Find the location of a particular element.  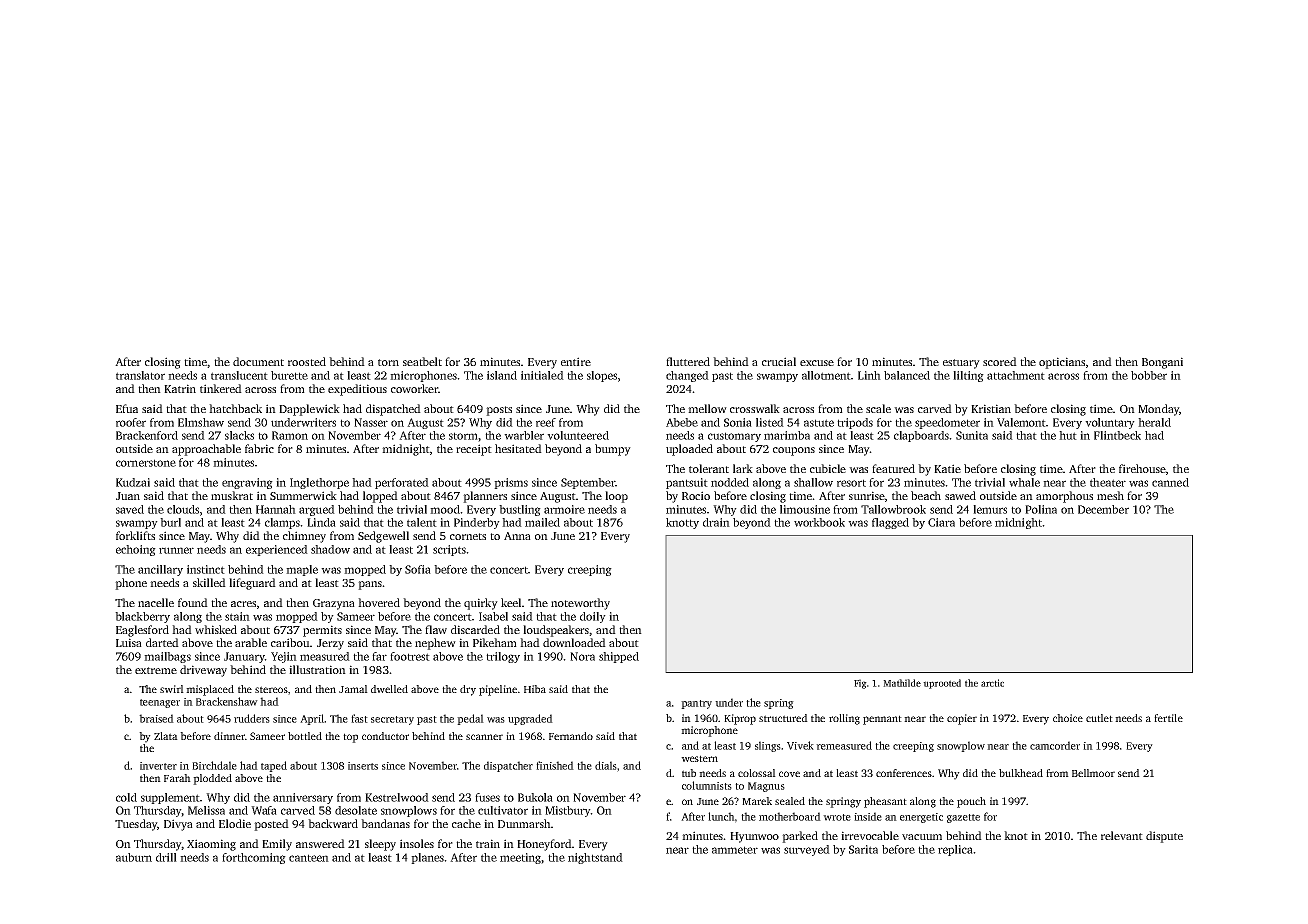

fluttered is located at coordinates (688, 361).
